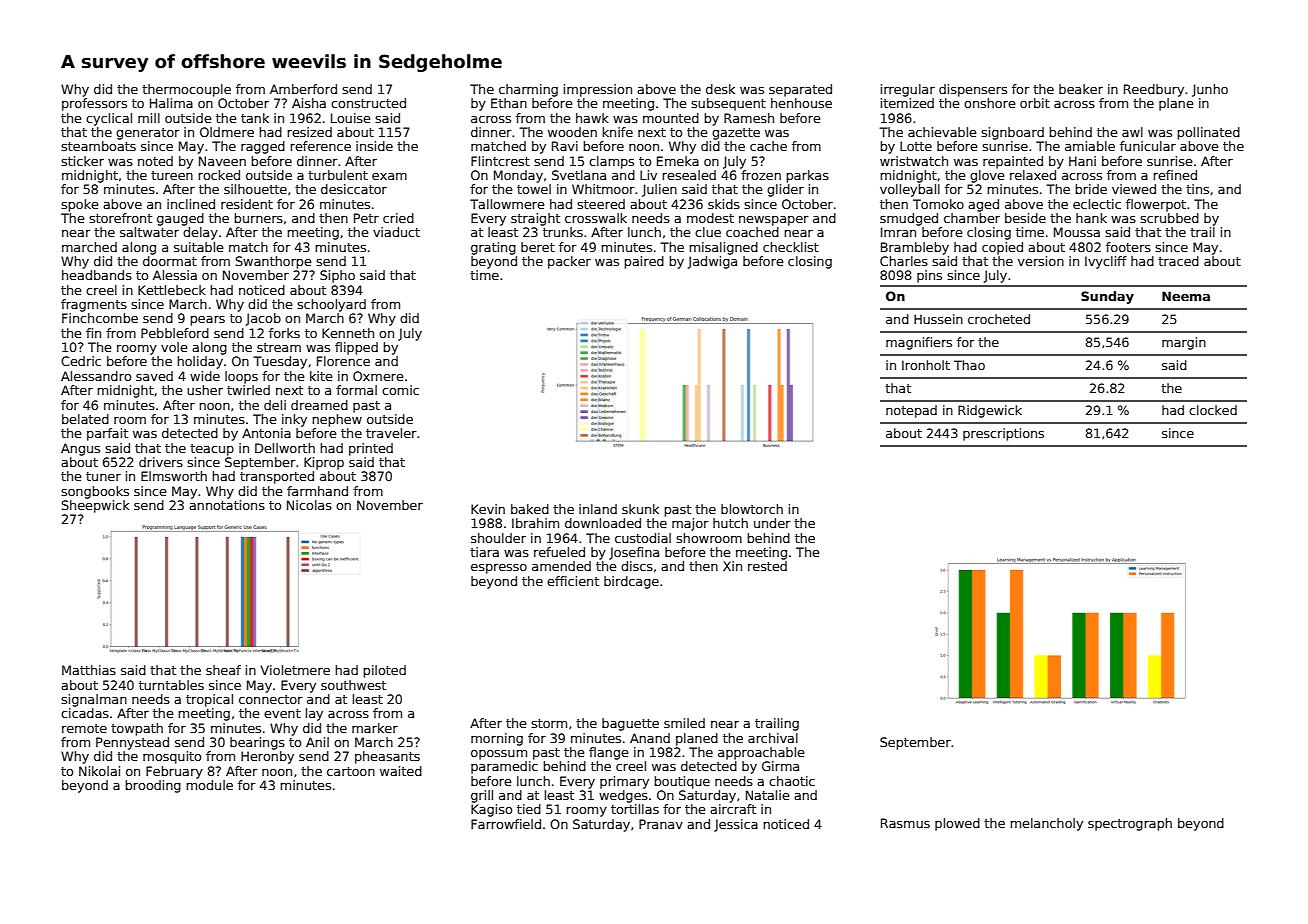 The width and height of the document is (1308, 924). I want to click on traveler, so click(391, 433).
